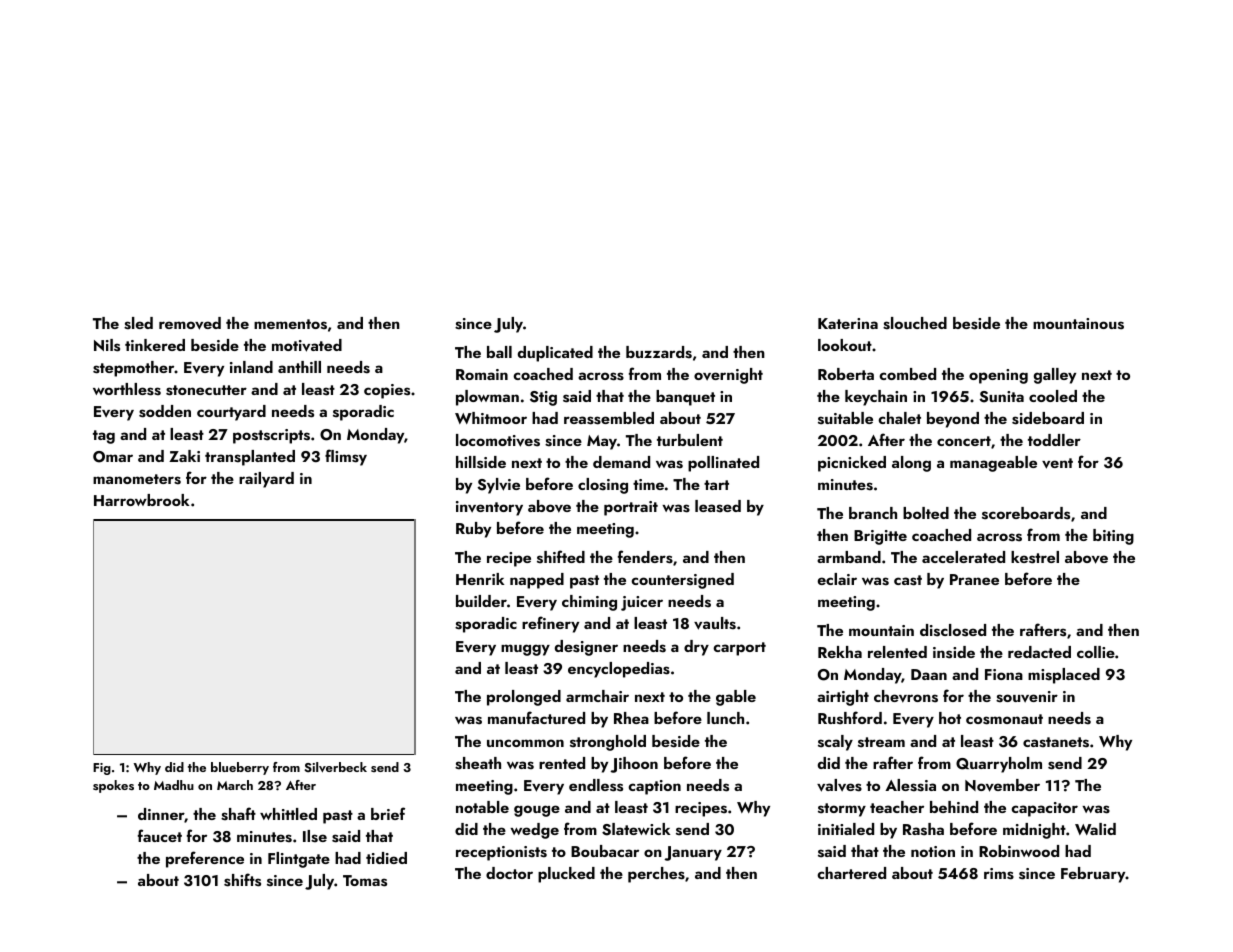 This page has width=1233, height=952. Describe the element at coordinates (1096, 652) in the page. I see `collie` at that location.
